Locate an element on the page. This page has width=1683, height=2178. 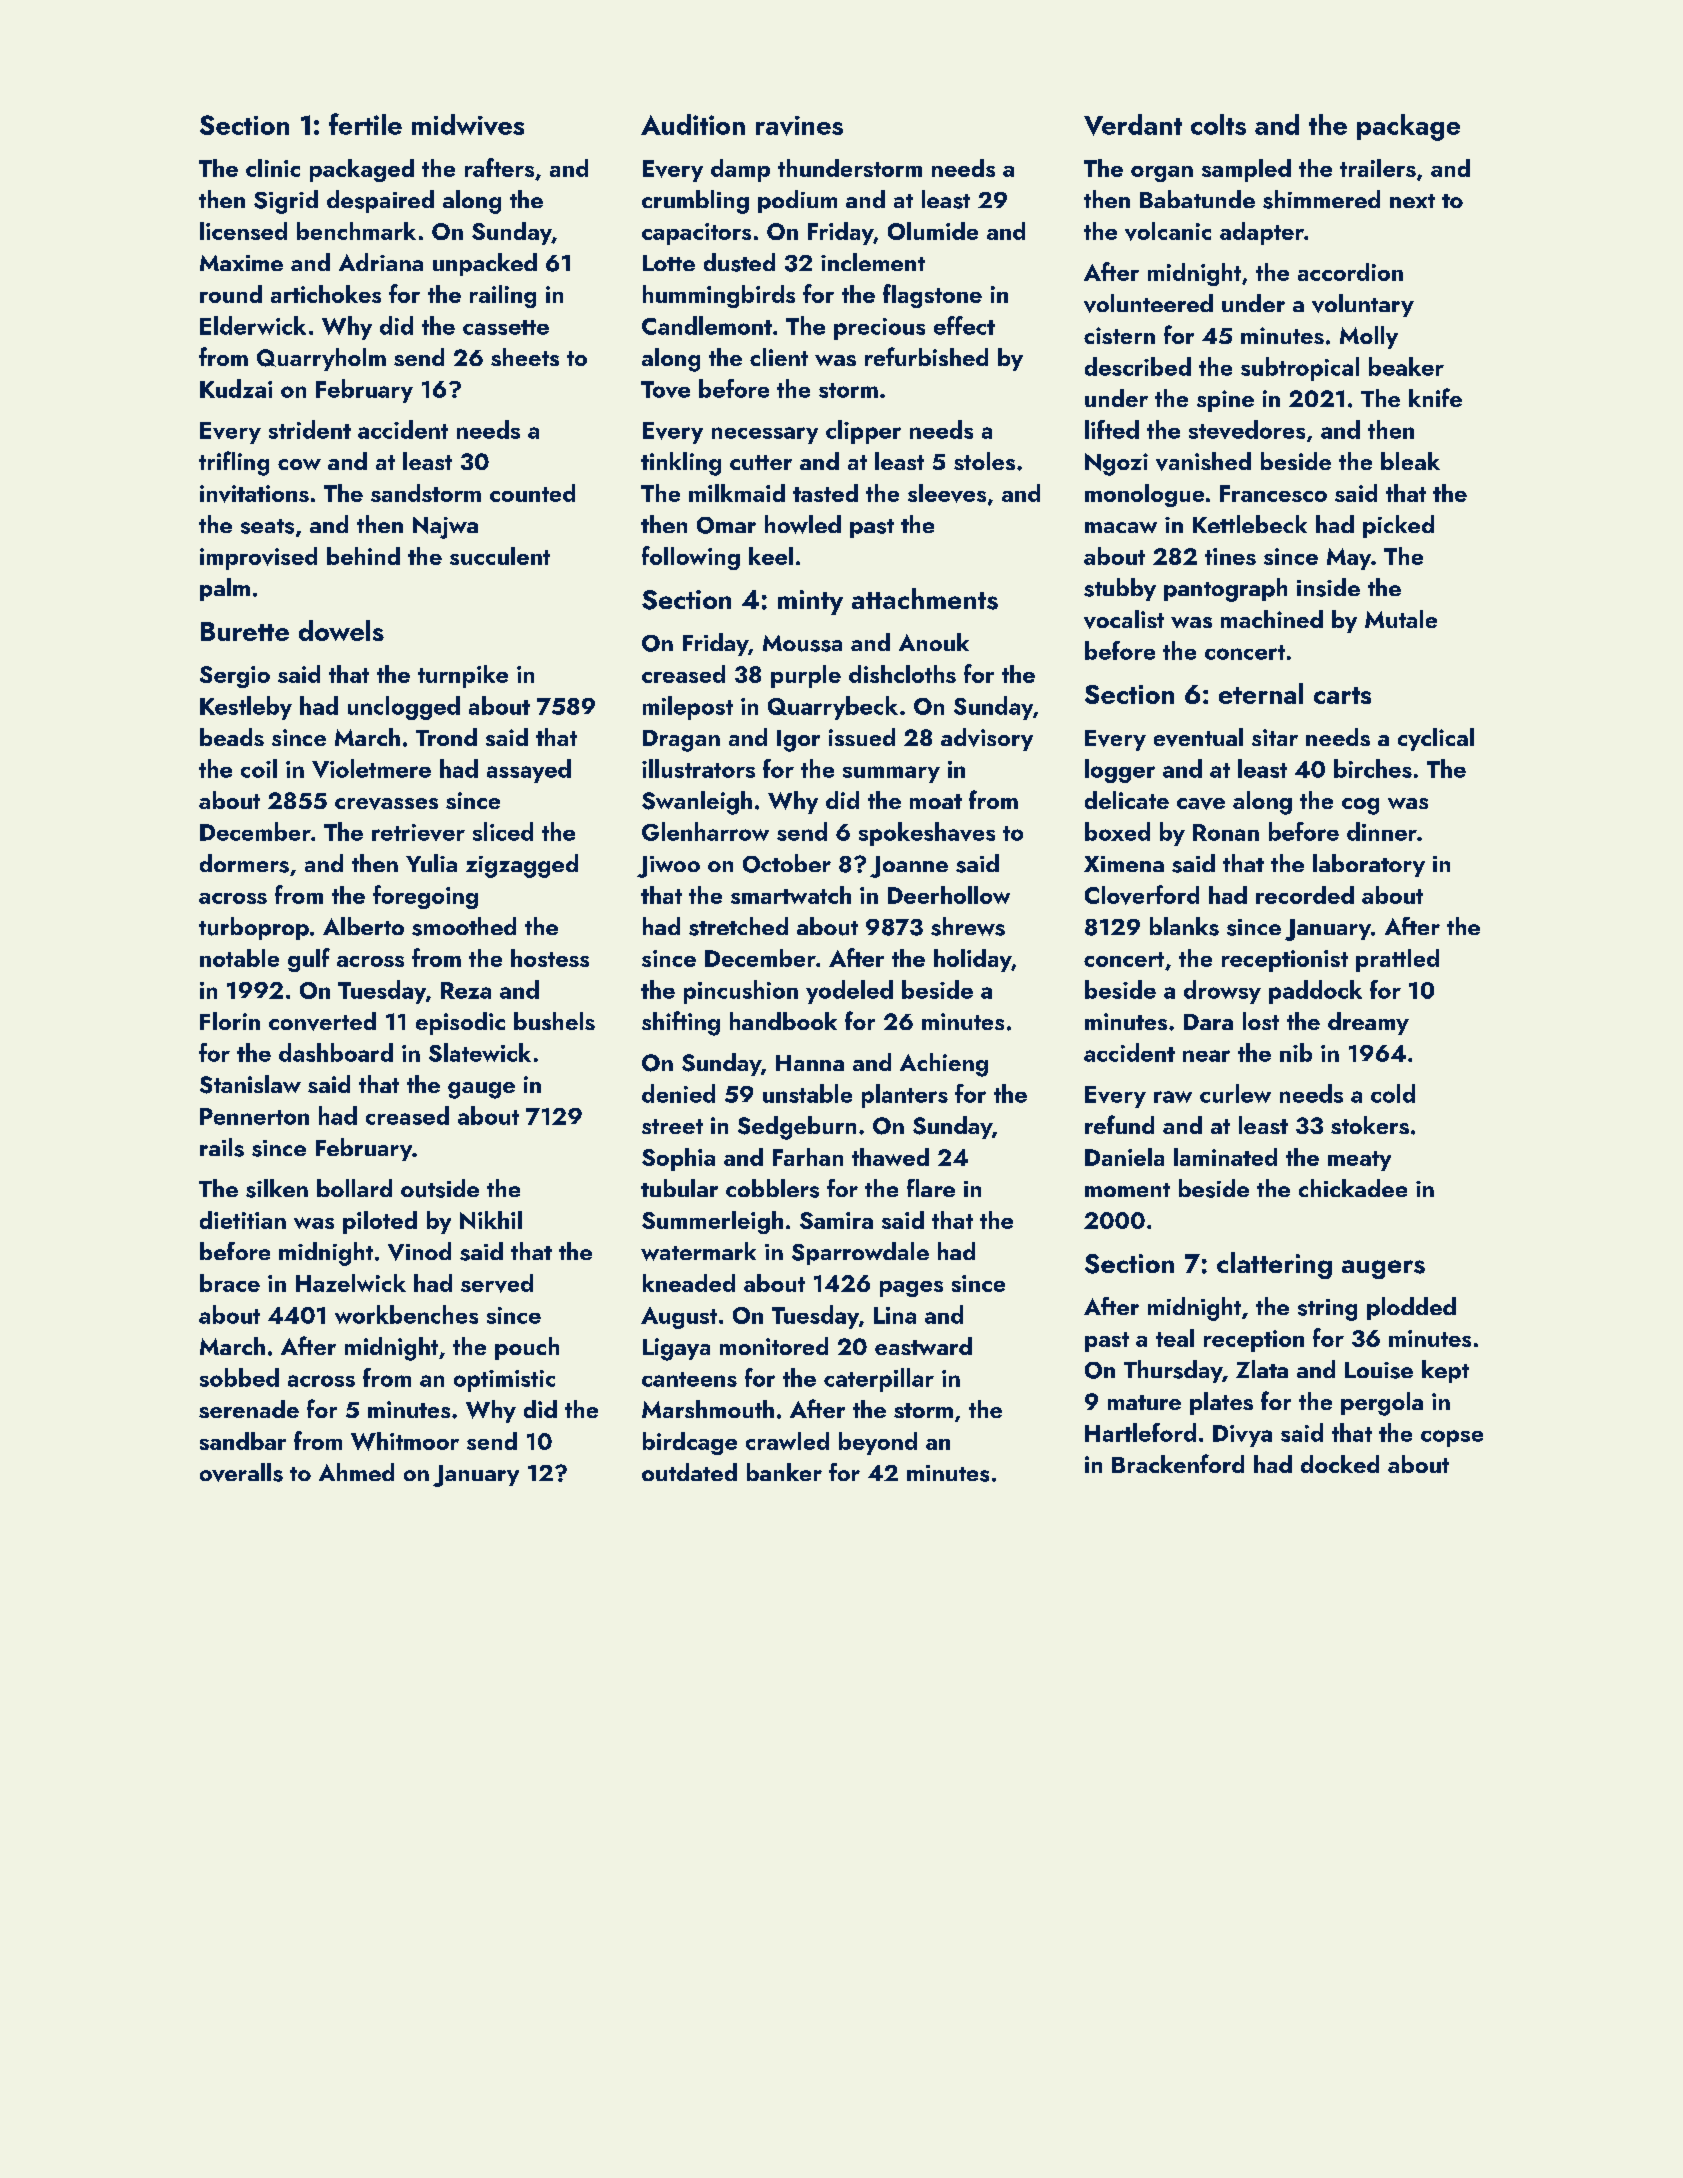
sandbar is located at coordinates (243, 1441).
